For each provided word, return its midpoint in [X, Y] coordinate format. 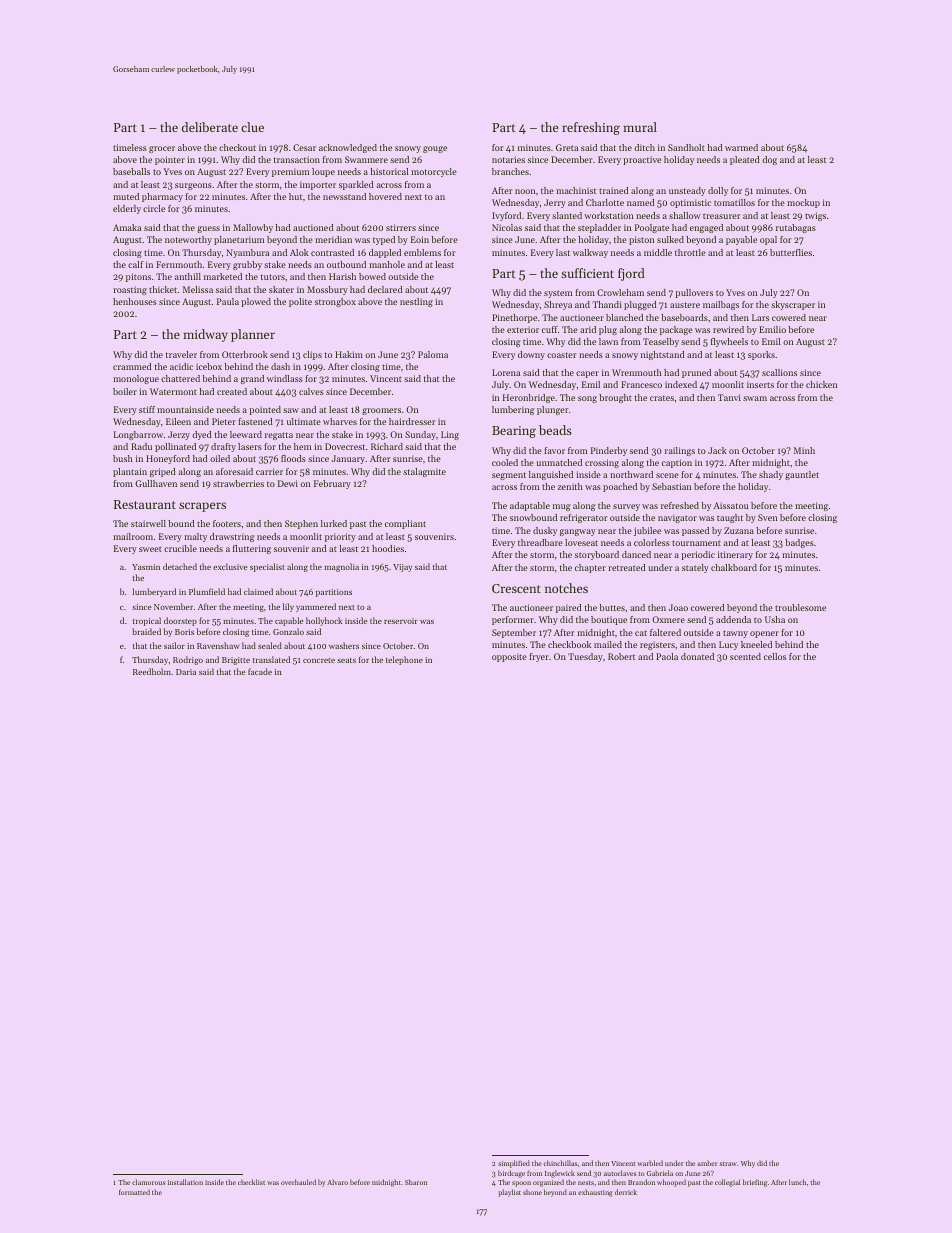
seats [346, 660]
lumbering [513, 410]
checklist [251, 1182]
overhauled [298, 1182]
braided [146, 631]
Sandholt [686, 147]
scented [745, 656]
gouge [435, 149]
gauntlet [802, 475]
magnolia [341, 567]
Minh [804, 450]
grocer [162, 149]
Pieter [224, 421]
